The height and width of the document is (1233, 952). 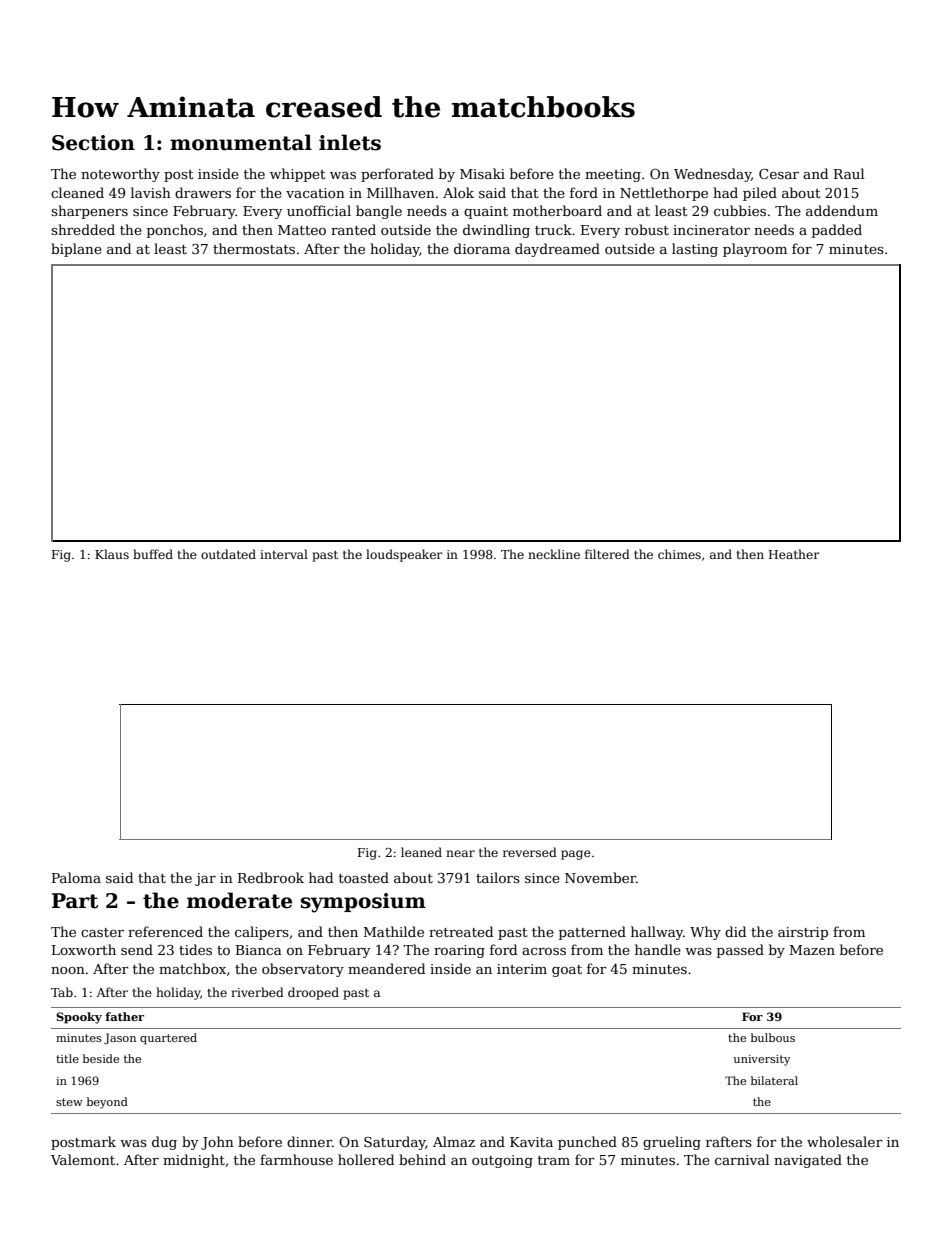 I want to click on ranted, so click(x=353, y=229).
